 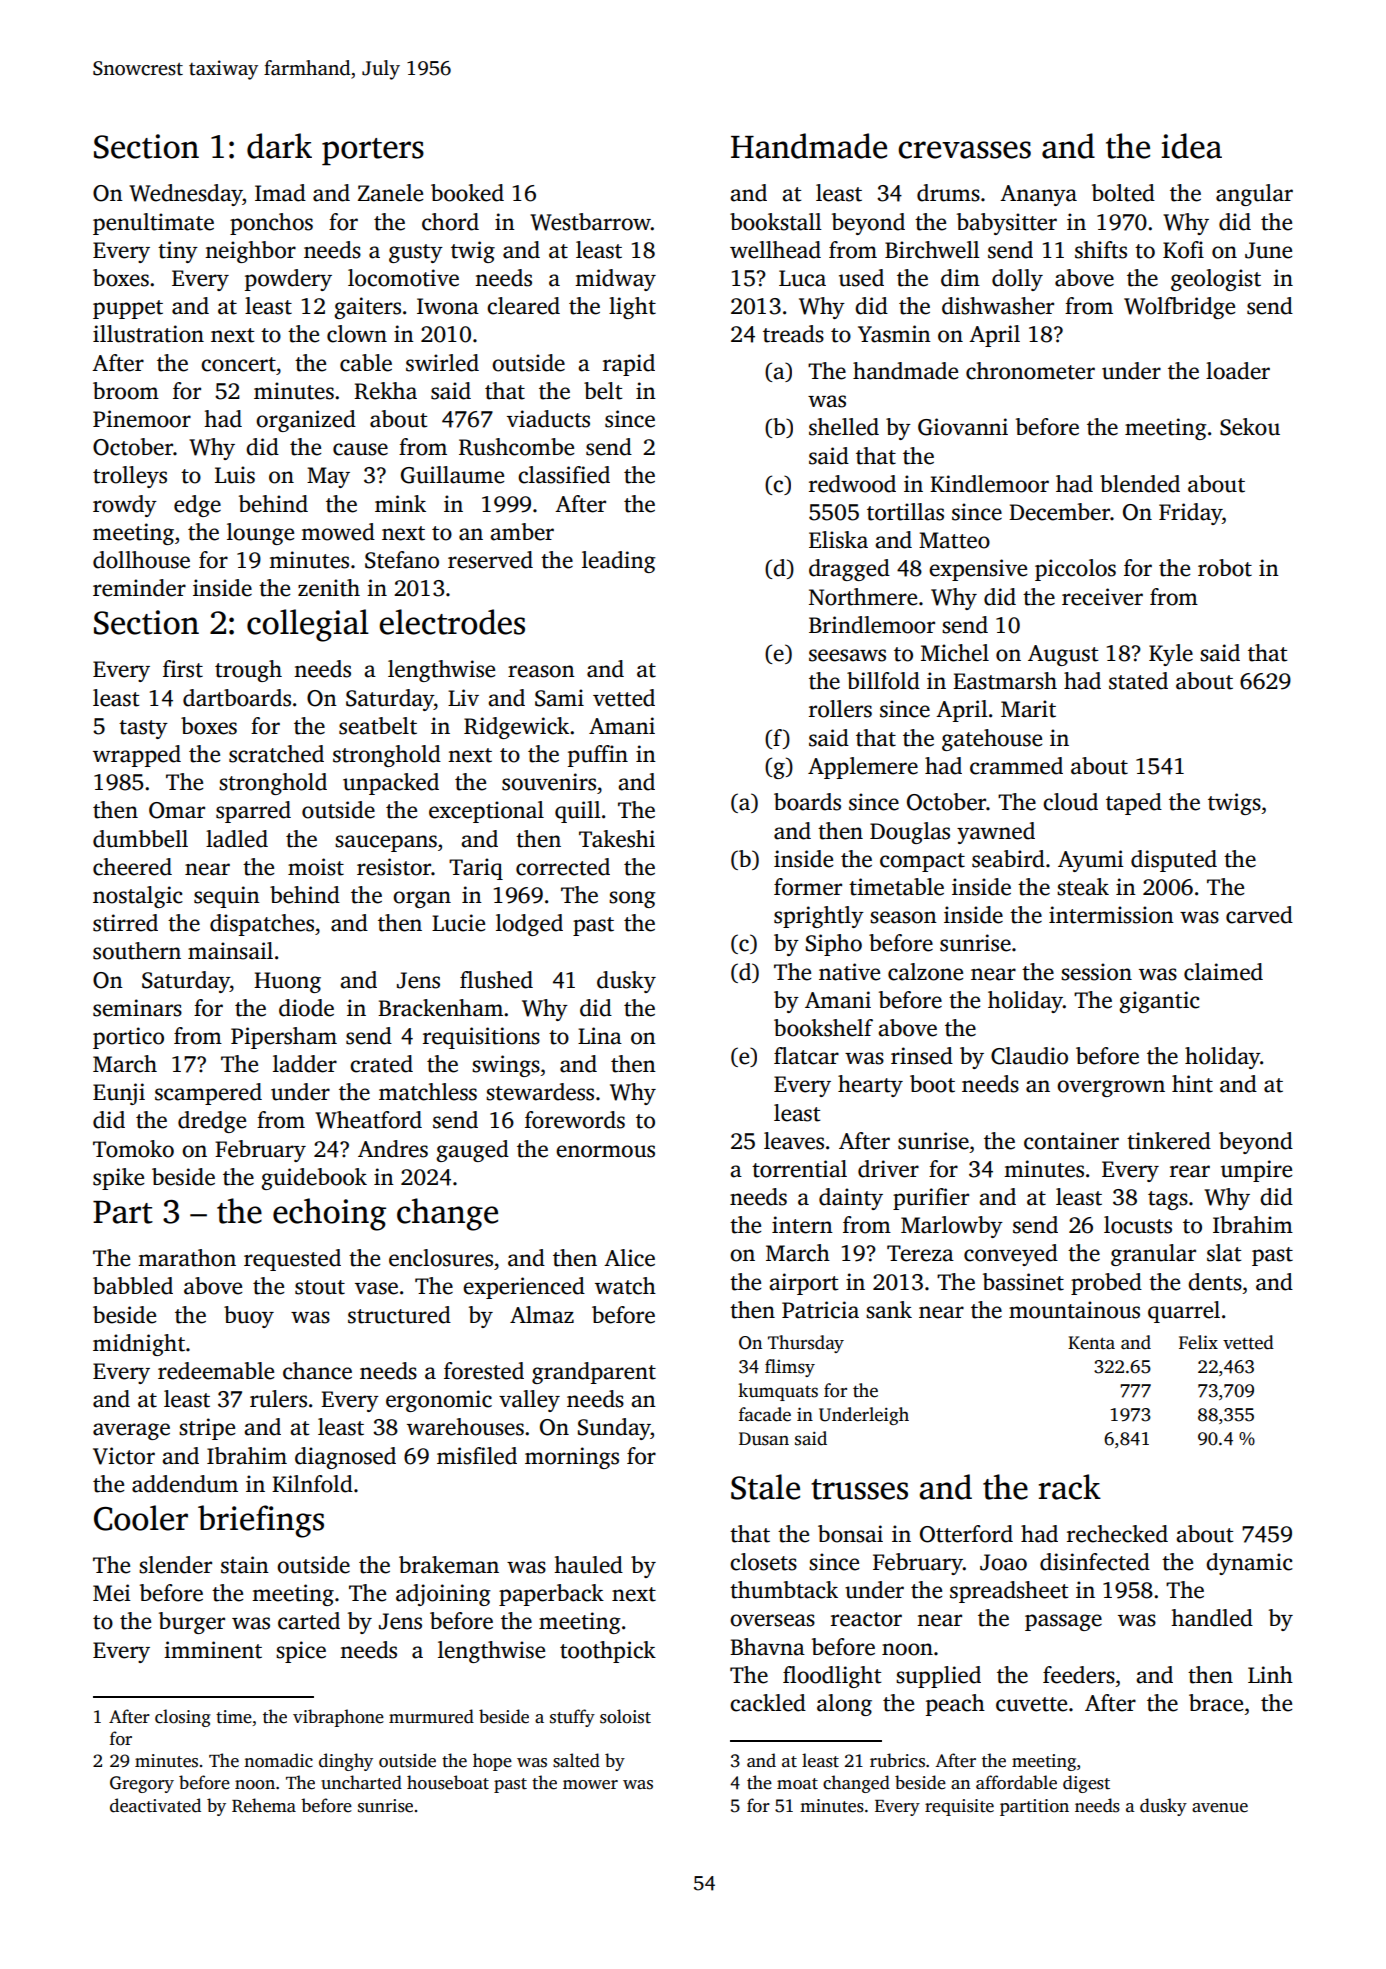 I want to click on Mei, so click(x=112, y=1593).
